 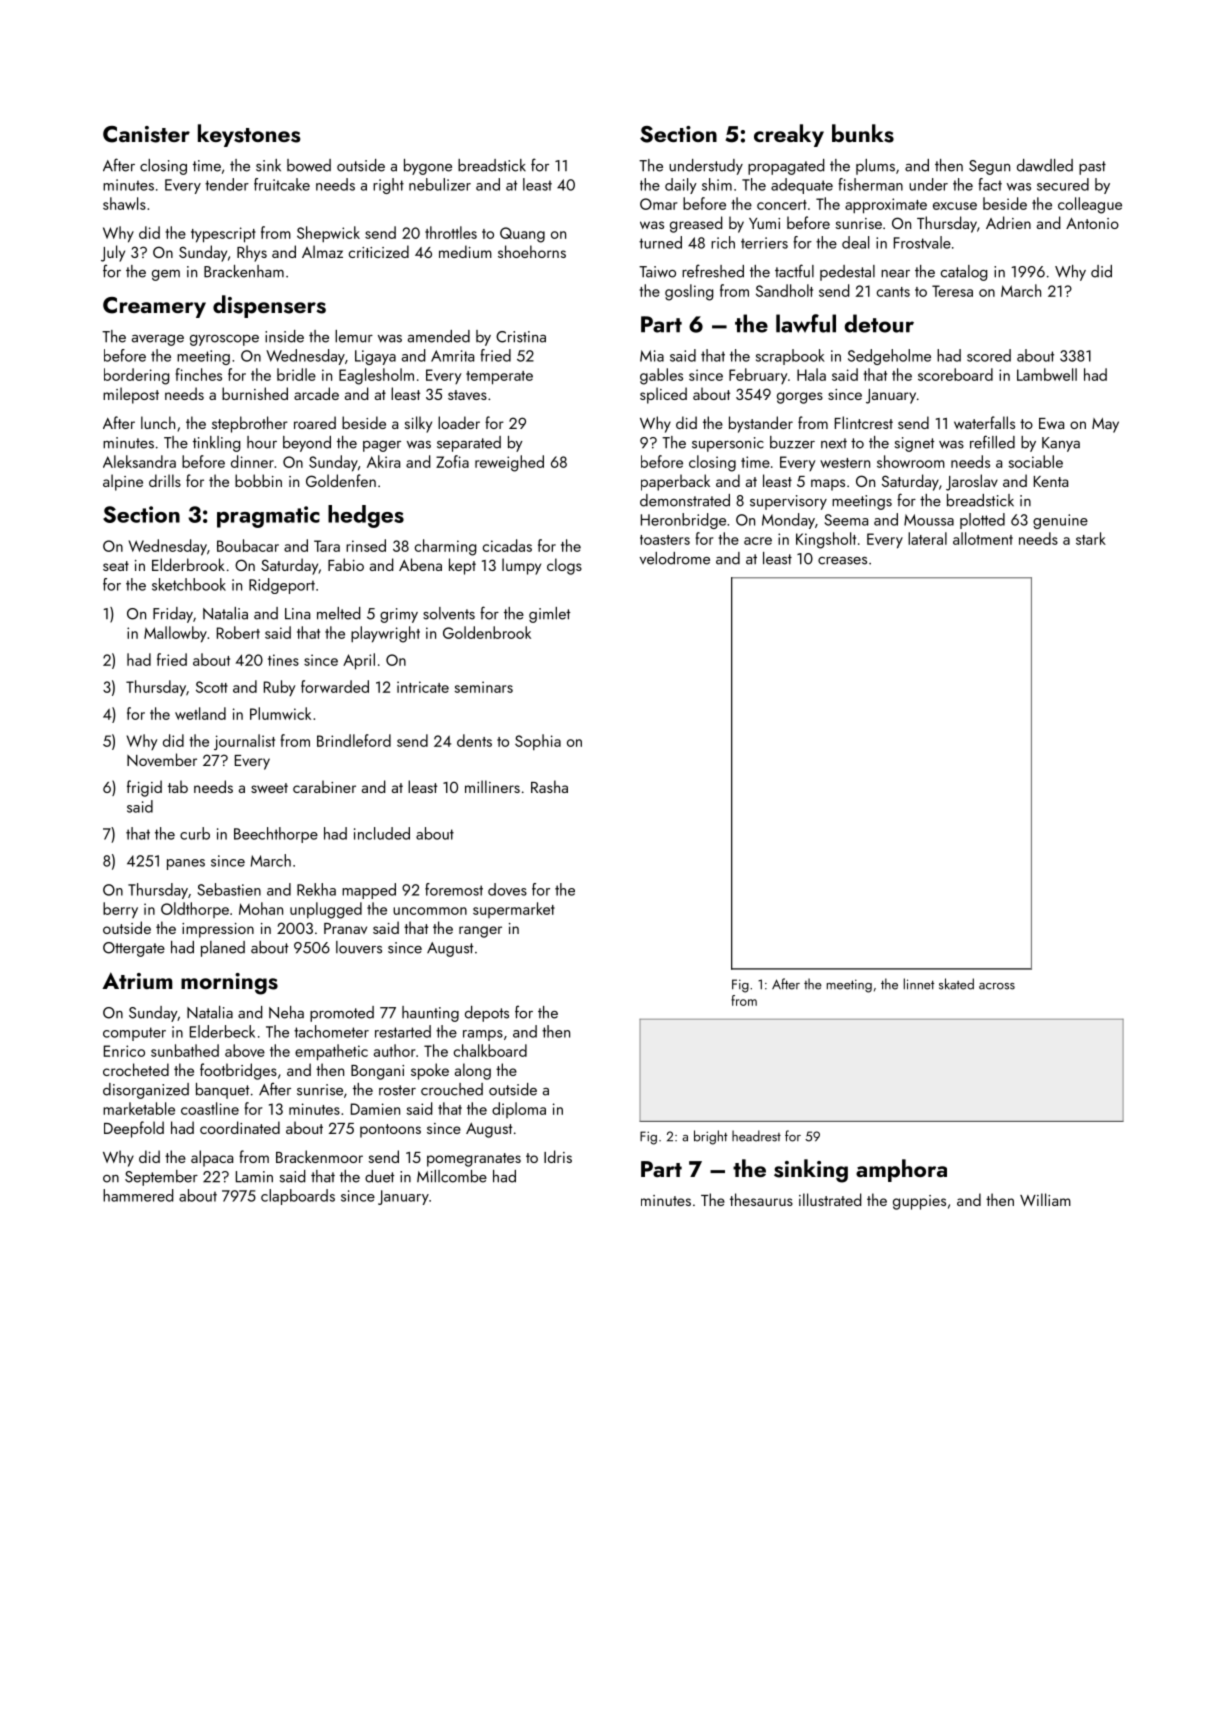 What do you see at coordinates (354, 336) in the page?
I see `lemur` at bounding box center [354, 336].
